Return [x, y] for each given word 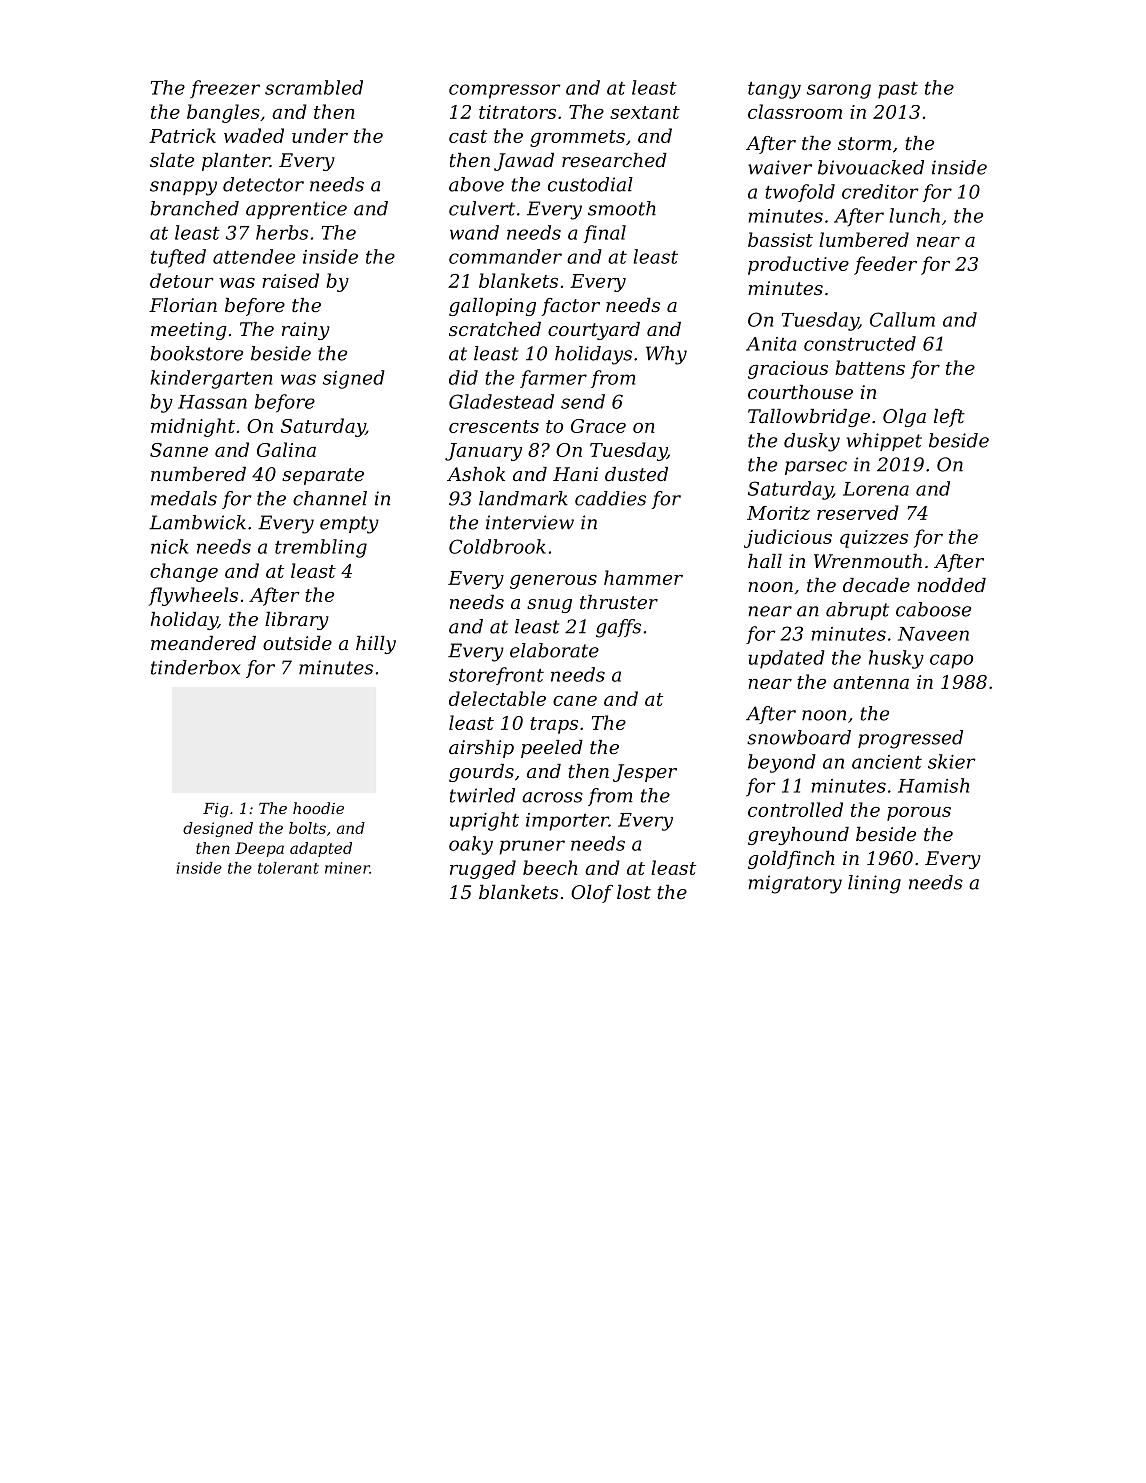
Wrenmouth [868, 561]
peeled [552, 749]
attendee [254, 256]
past [898, 90]
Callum [902, 319]
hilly [376, 645]
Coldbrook [497, 546]
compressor [504, 91]
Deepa [259, 849]
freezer [225, 89]
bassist [780, 239]
